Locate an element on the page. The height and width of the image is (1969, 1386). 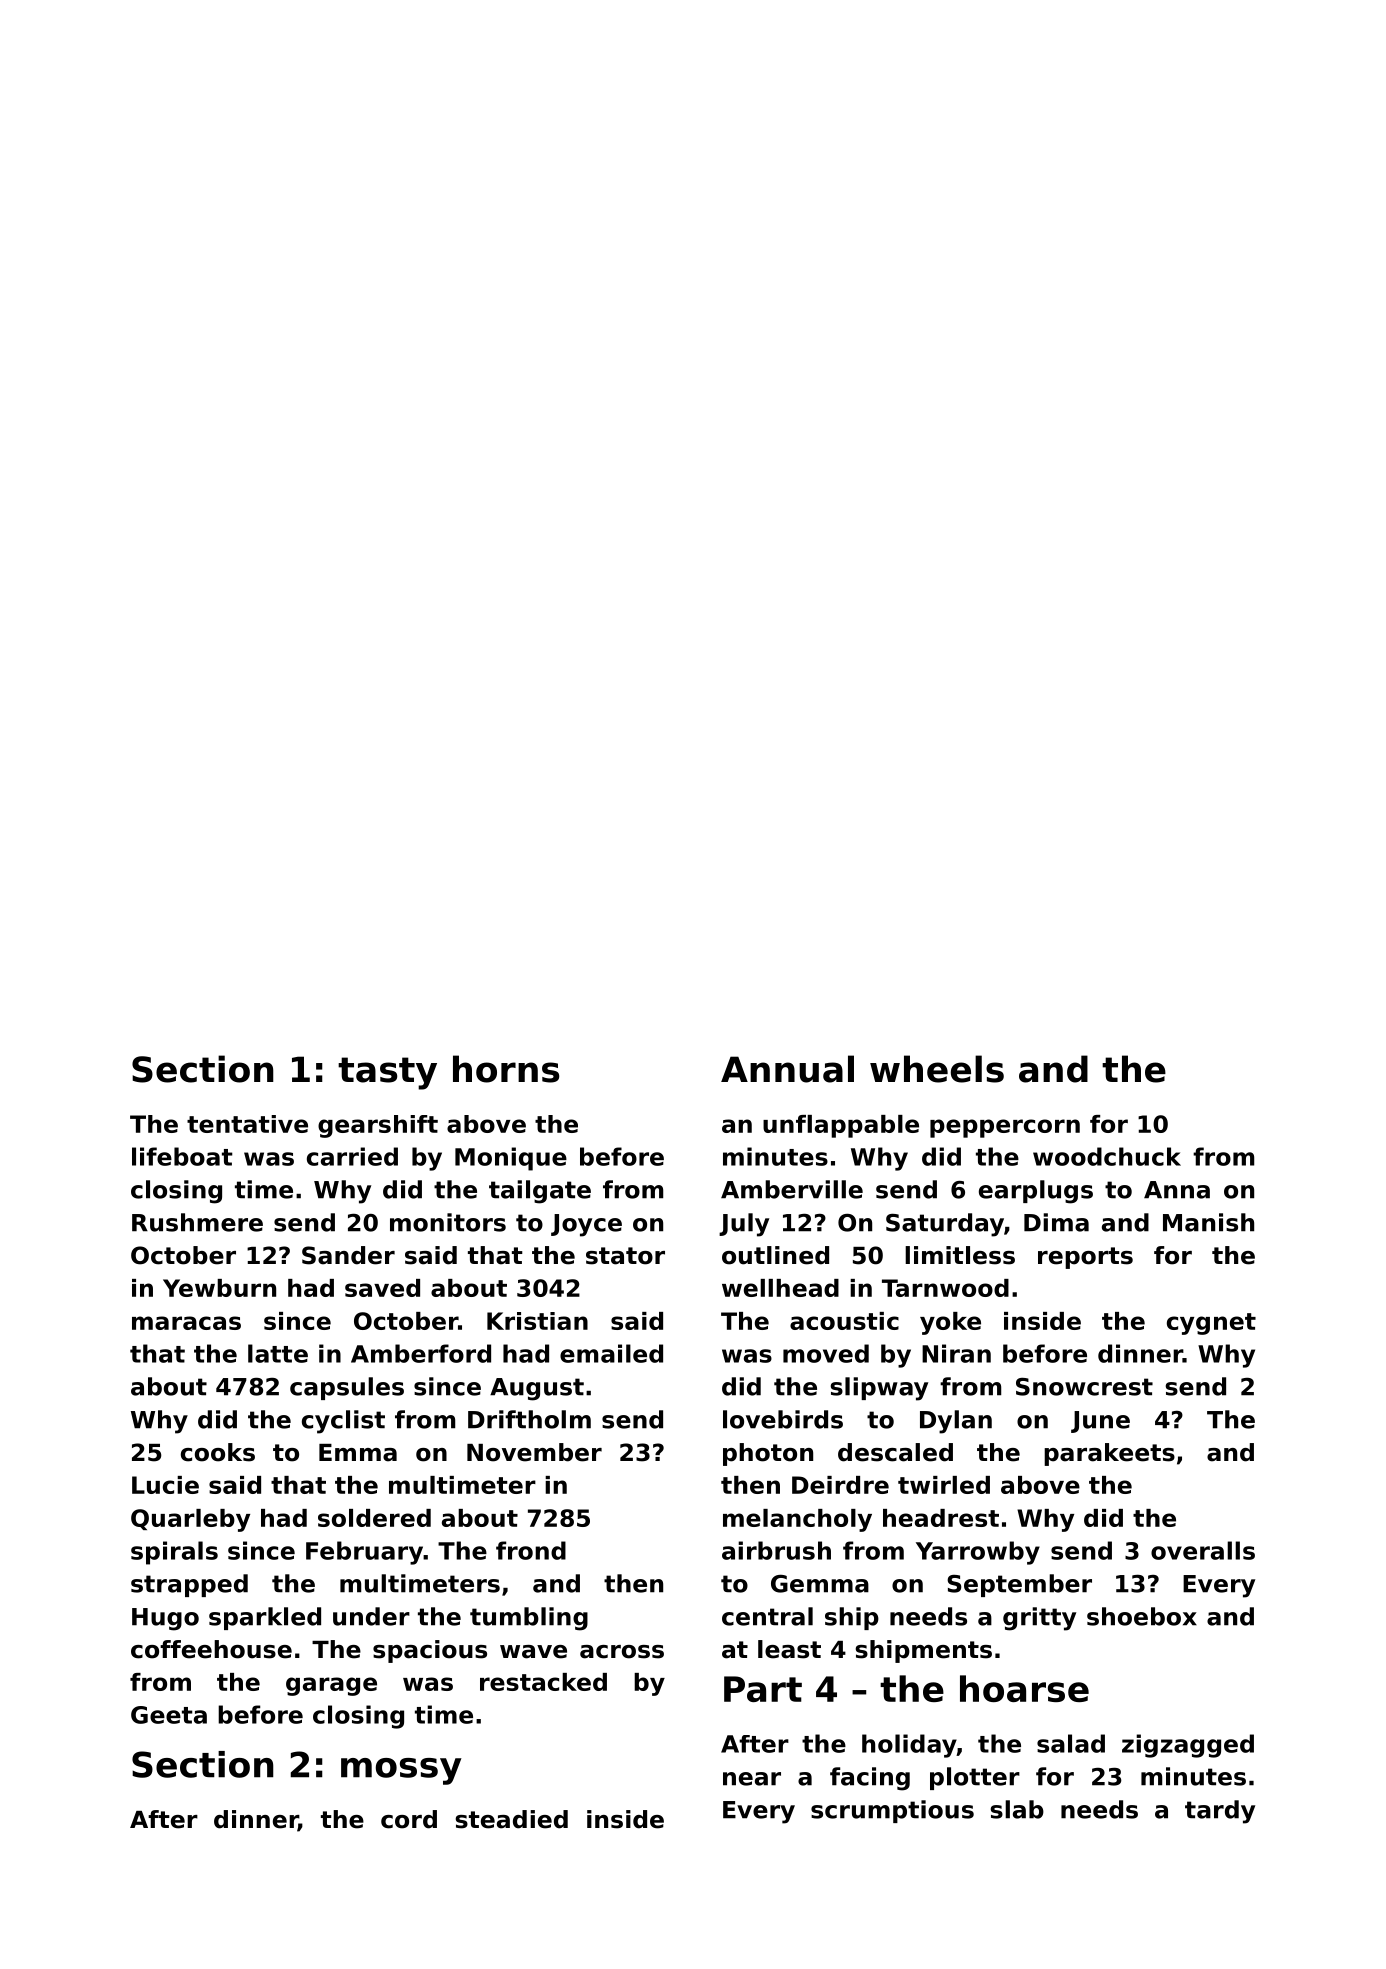
tentative is located at coordinates (247, 1124).
